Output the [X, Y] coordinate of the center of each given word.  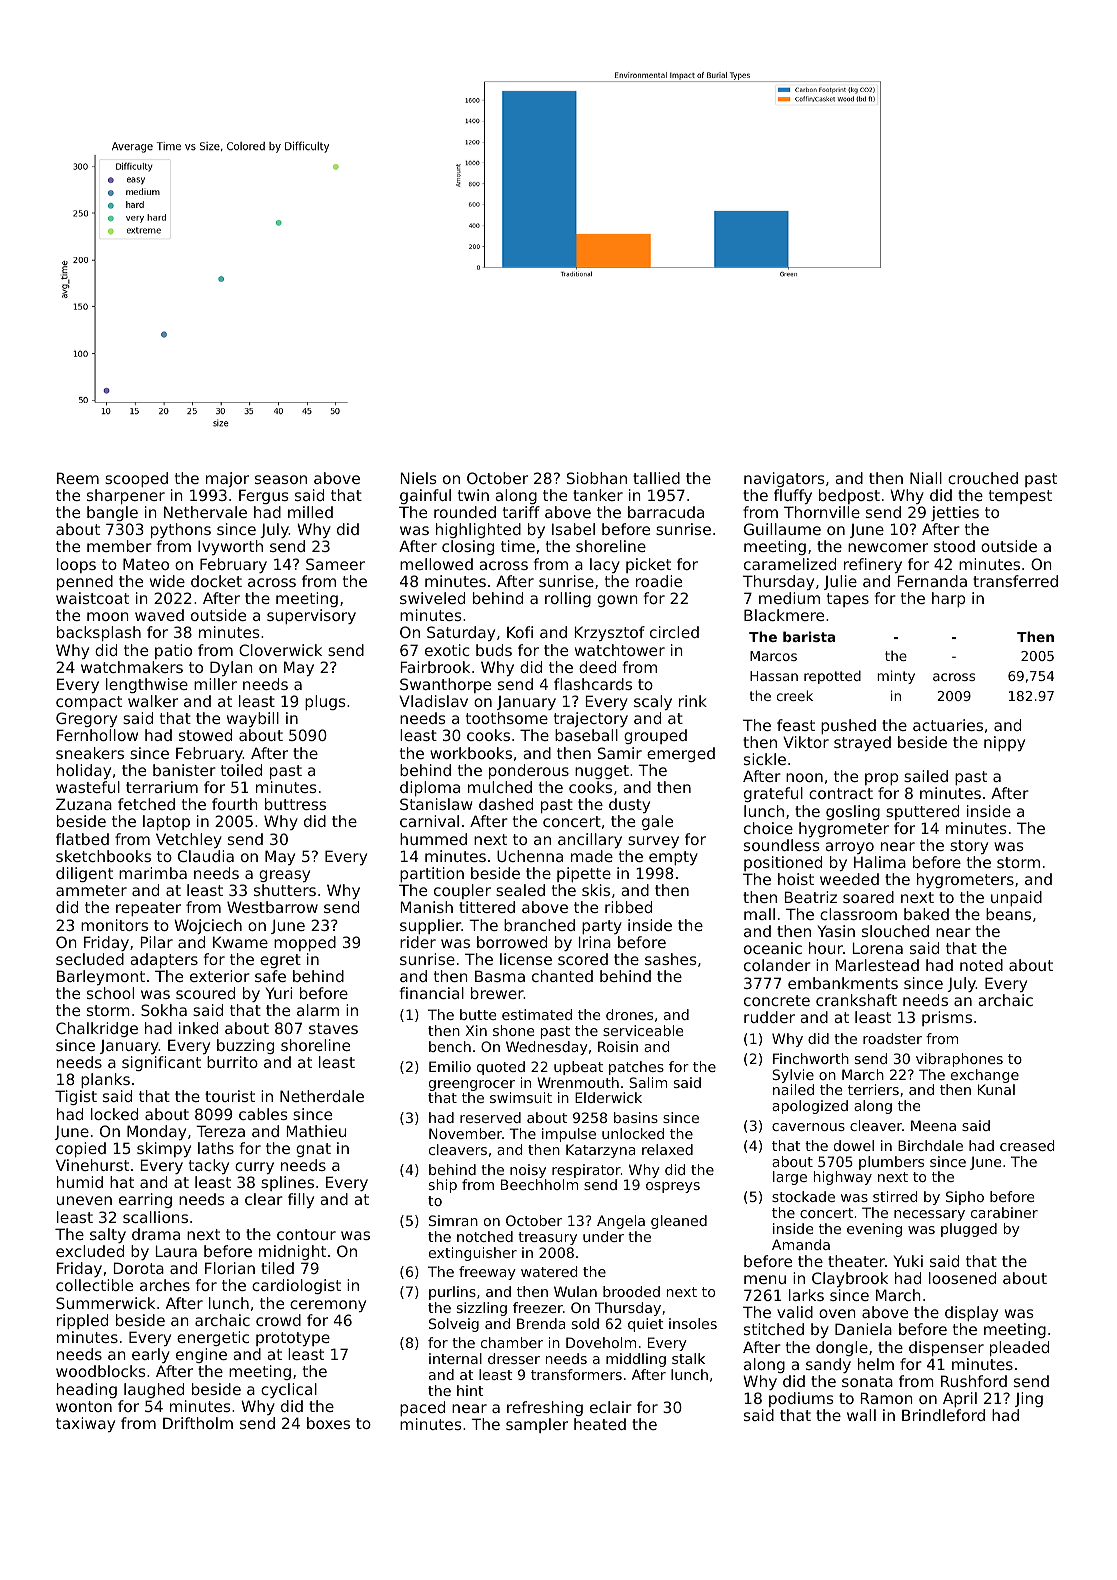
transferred [1015, 581]
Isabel [573, 529]
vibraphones [959, 1060]
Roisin [618, 1046]
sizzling [482, 1309]
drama [156, 1234]
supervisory [311, 616]
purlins [452, 1293]
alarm [318, 1010]
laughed [154, 1390]
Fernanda [932, 581]
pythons [181, 530]
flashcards [593, 684]
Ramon [887, 1398]
